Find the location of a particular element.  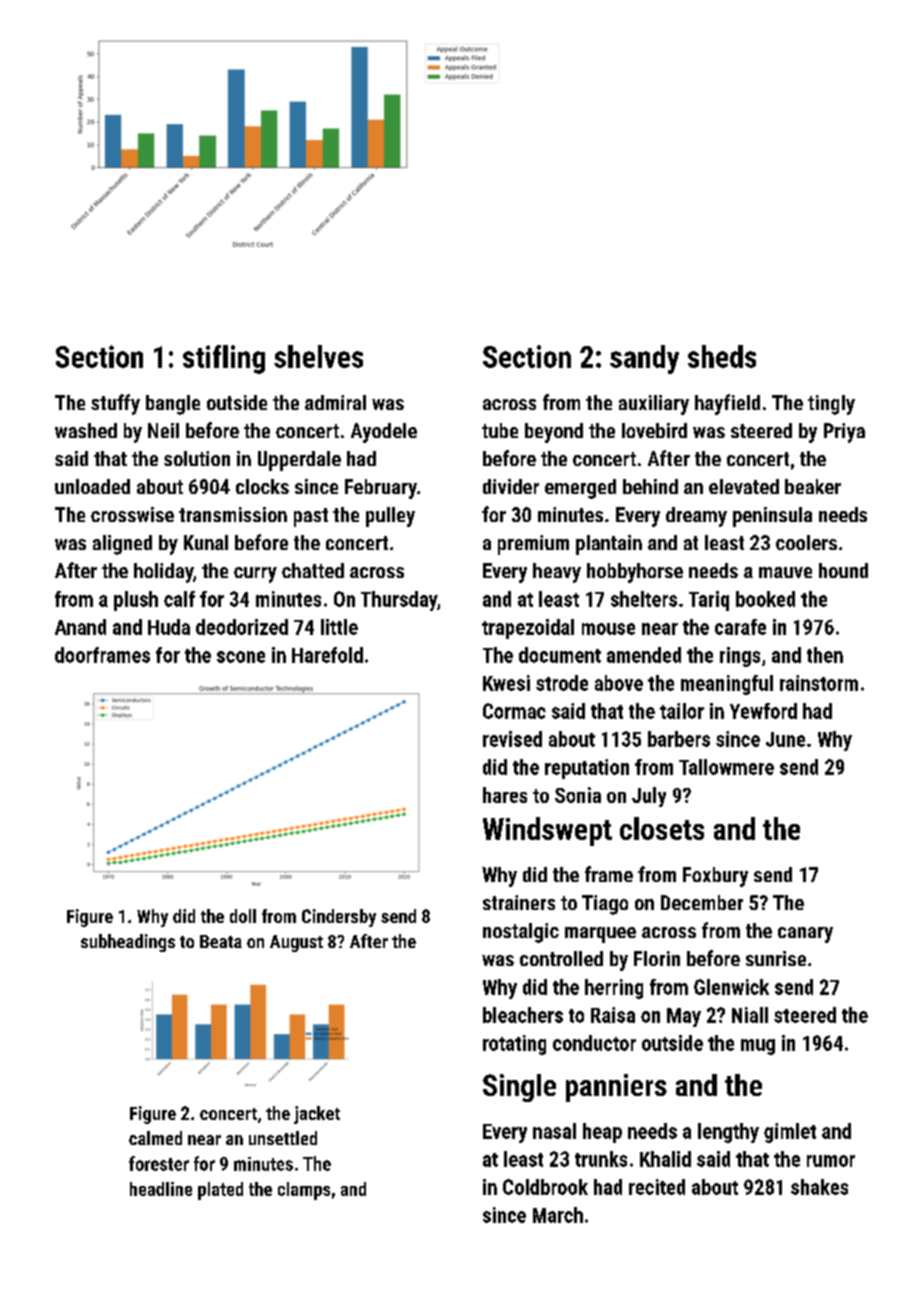

bangle is located at coordinates (173, 405).
